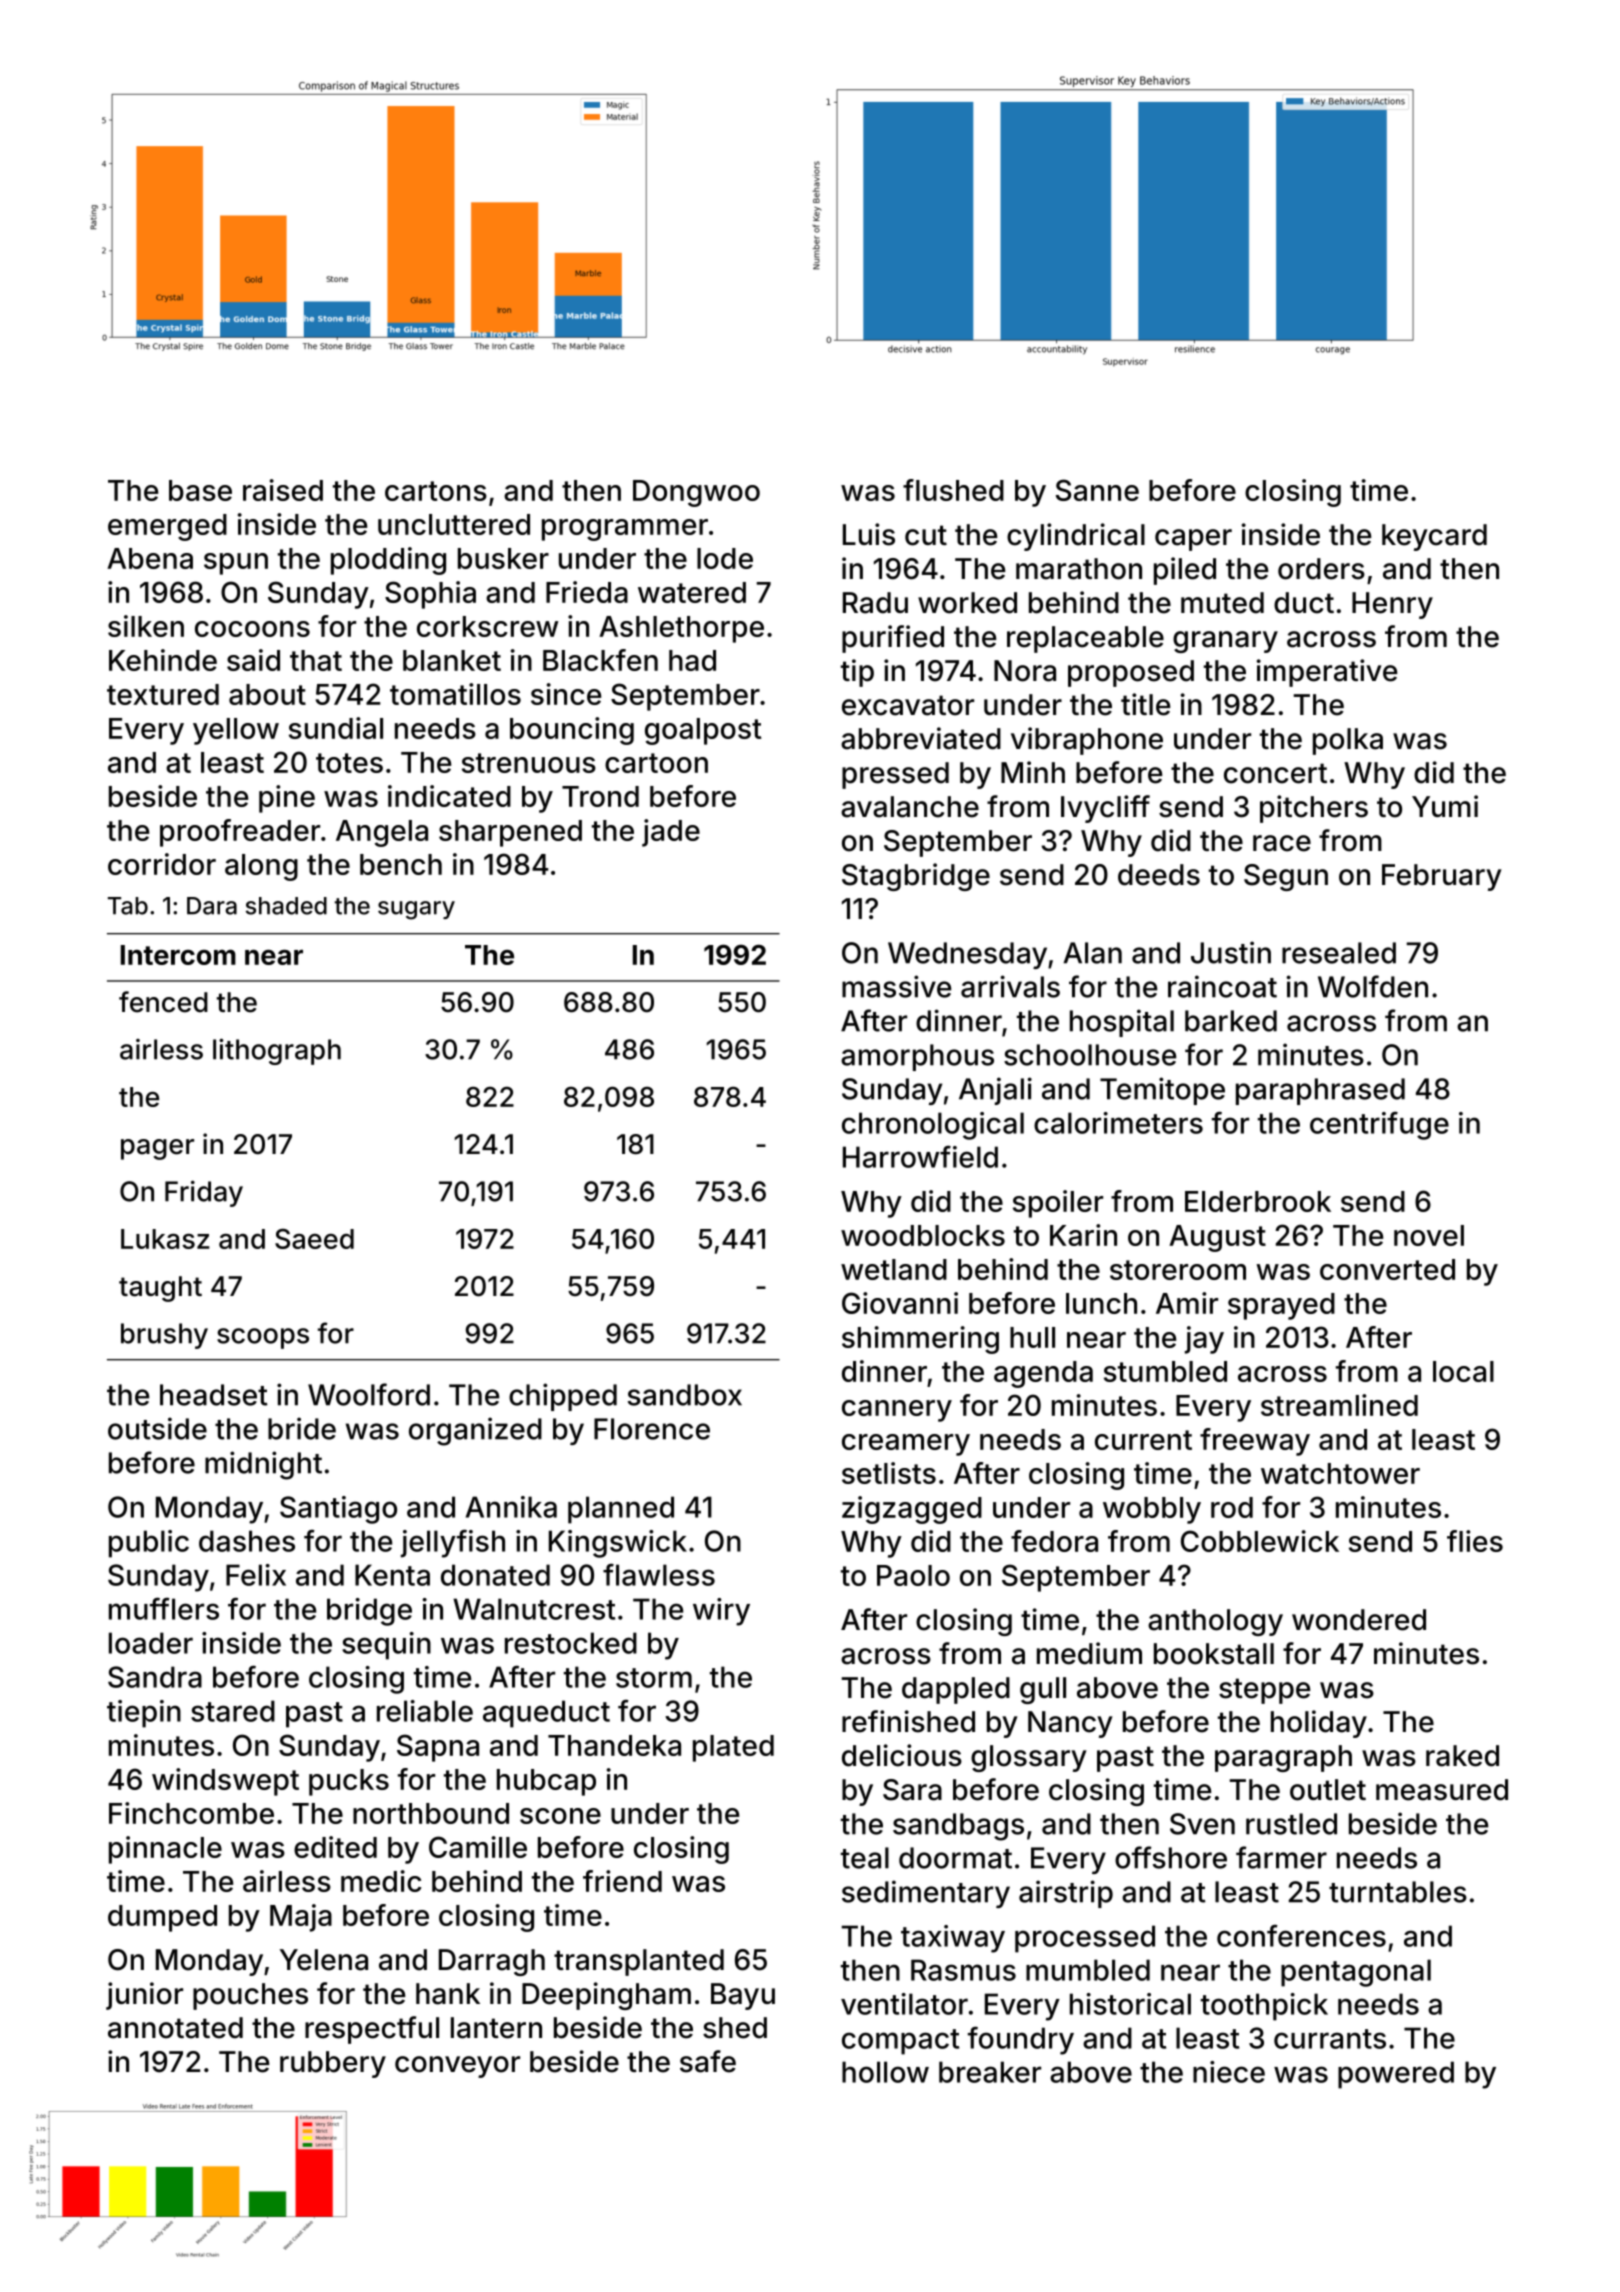  What do you see at coordinates (457, 2067) in the screenshot?
I see `conveyor` at bounding box center [457, 2067].
